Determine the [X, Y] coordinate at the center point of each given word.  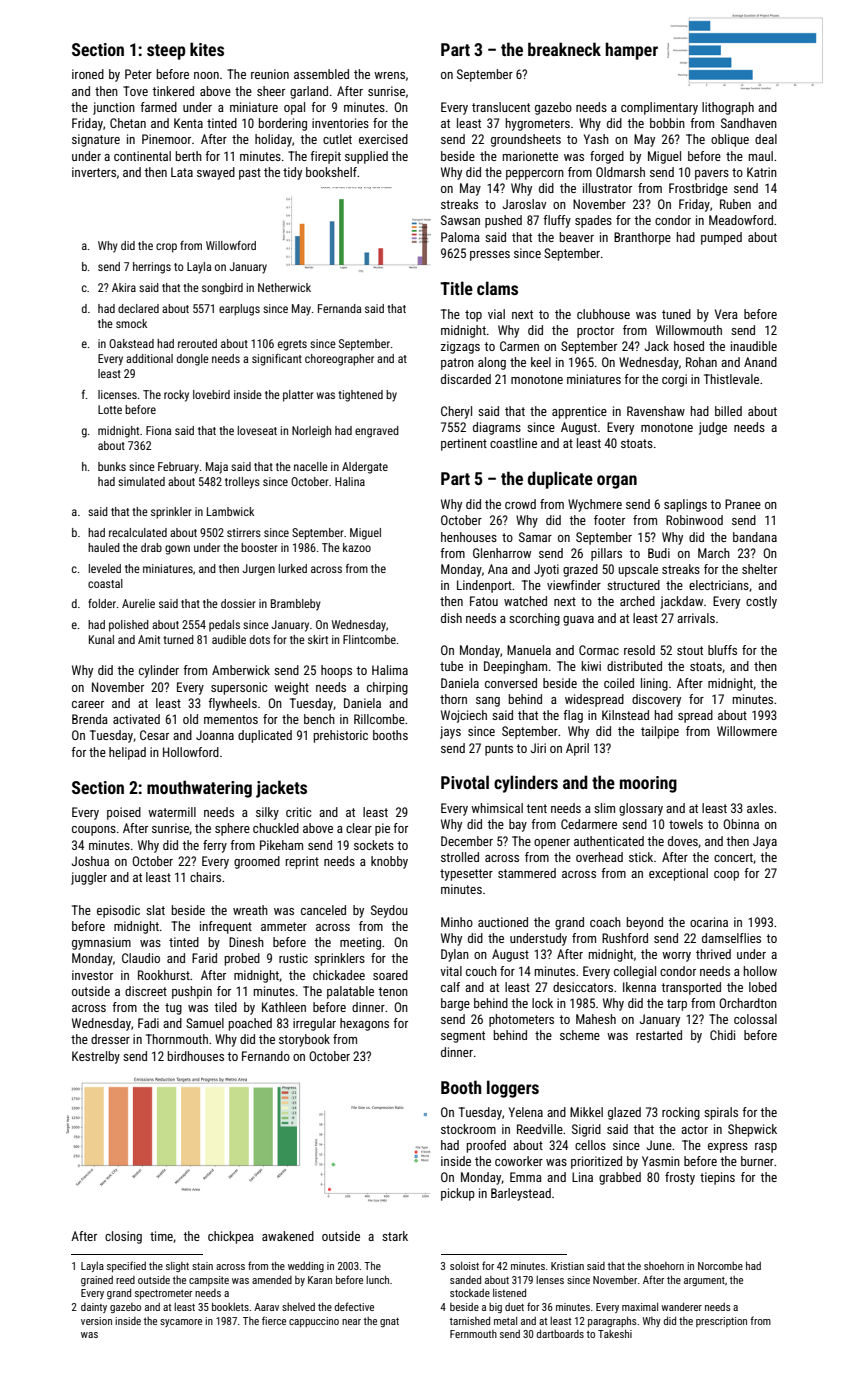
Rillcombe [379, 719]
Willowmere [747, 731]
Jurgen [258, 570]
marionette [530, 156]
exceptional [678, 874]
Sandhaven [749, 123]
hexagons [364, 1024]
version [96, 1321]
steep [166, 52]
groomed [257, 862]
